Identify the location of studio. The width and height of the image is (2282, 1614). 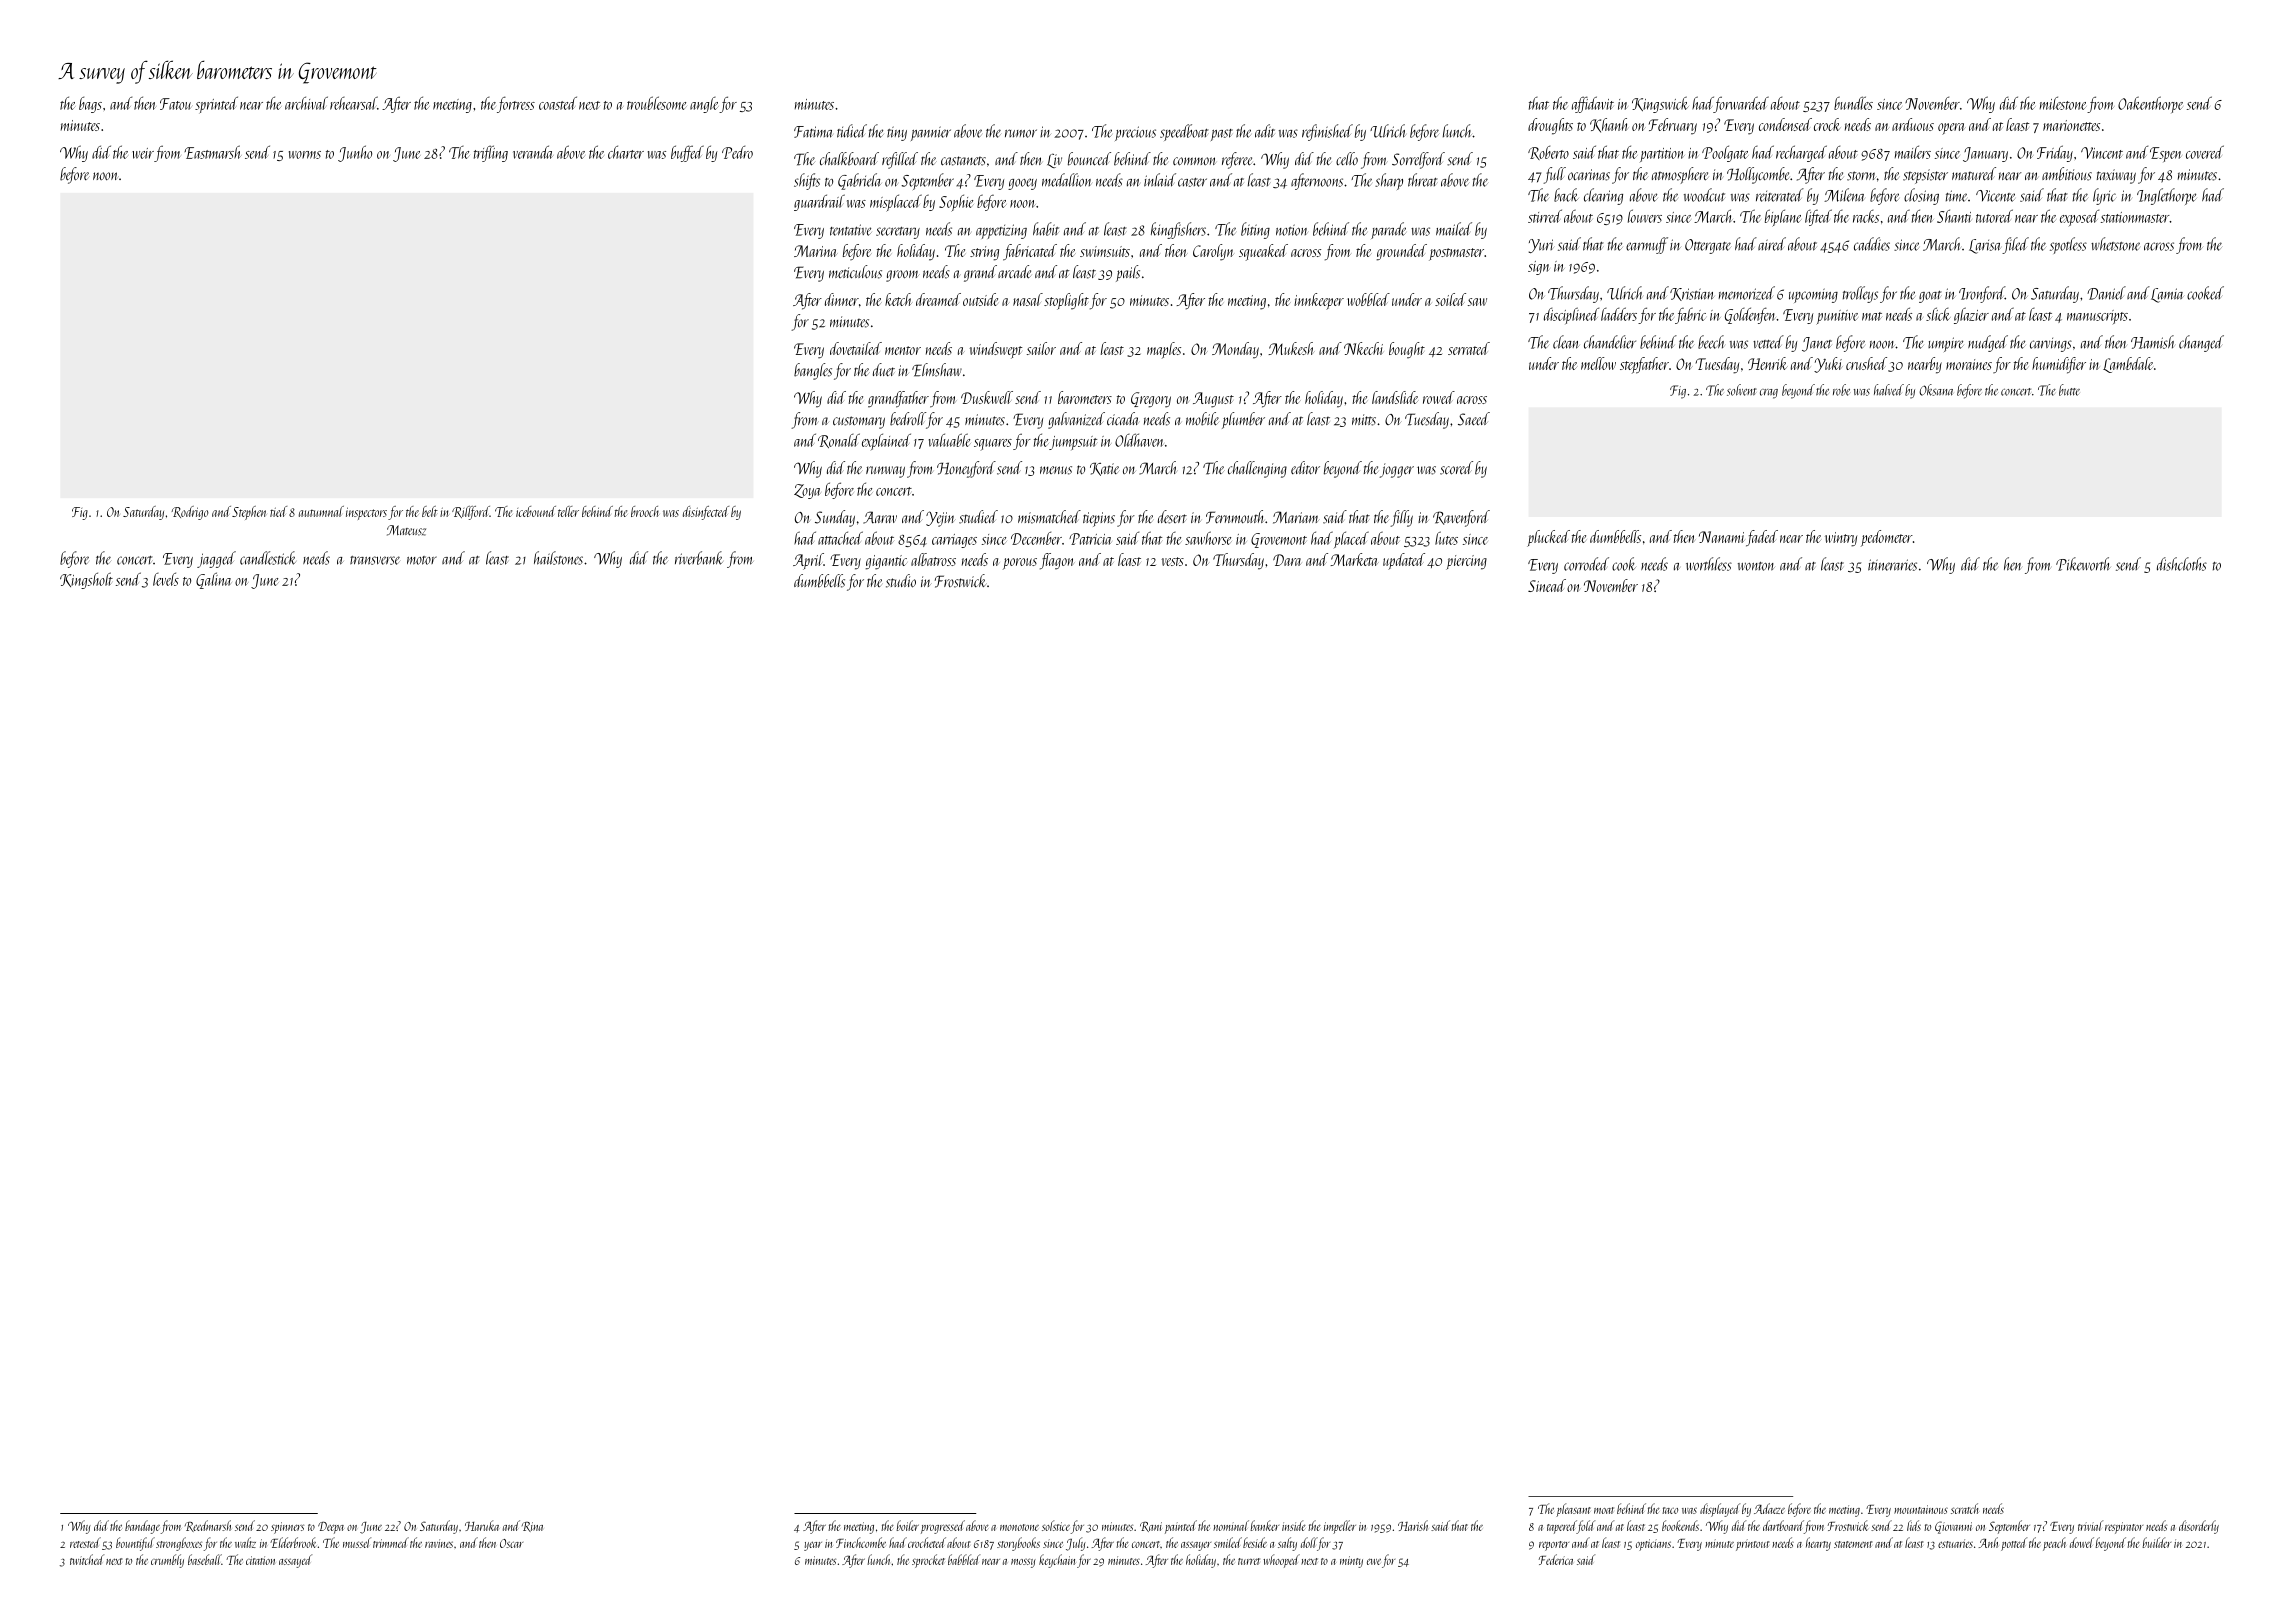
(901, 581).
